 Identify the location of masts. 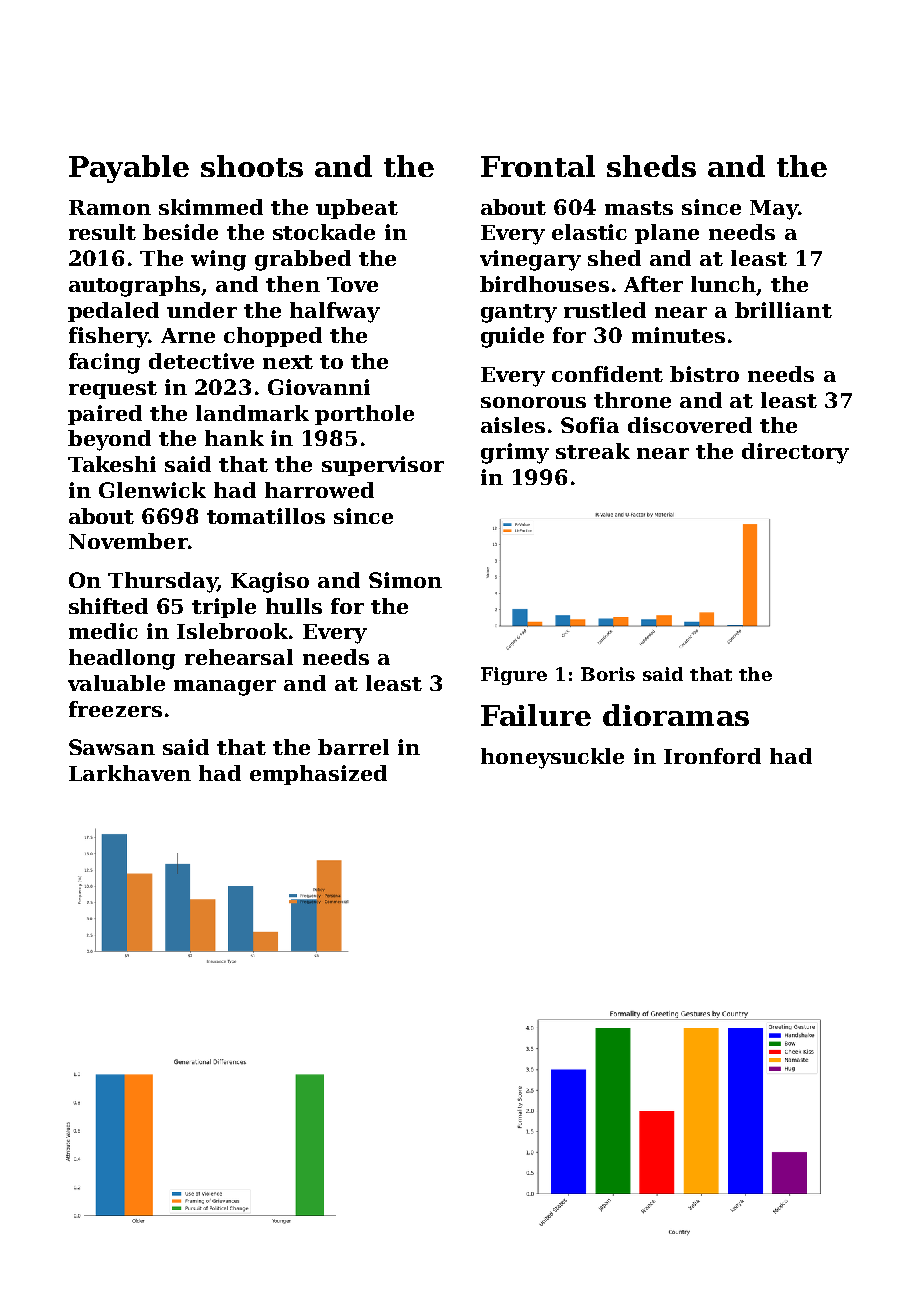
(639, 208).
